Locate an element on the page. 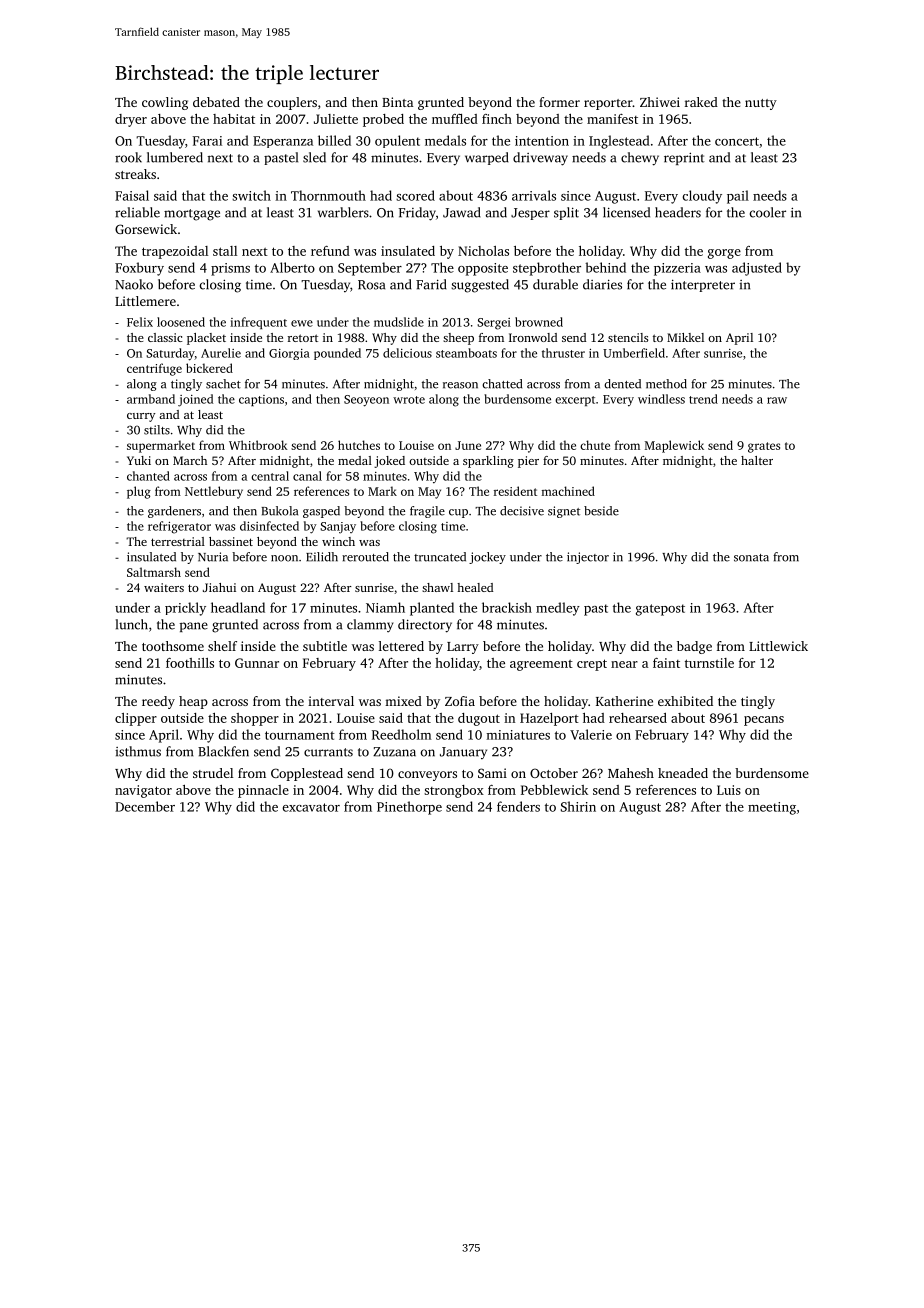  streaks is located at coordinates (135, 174).
